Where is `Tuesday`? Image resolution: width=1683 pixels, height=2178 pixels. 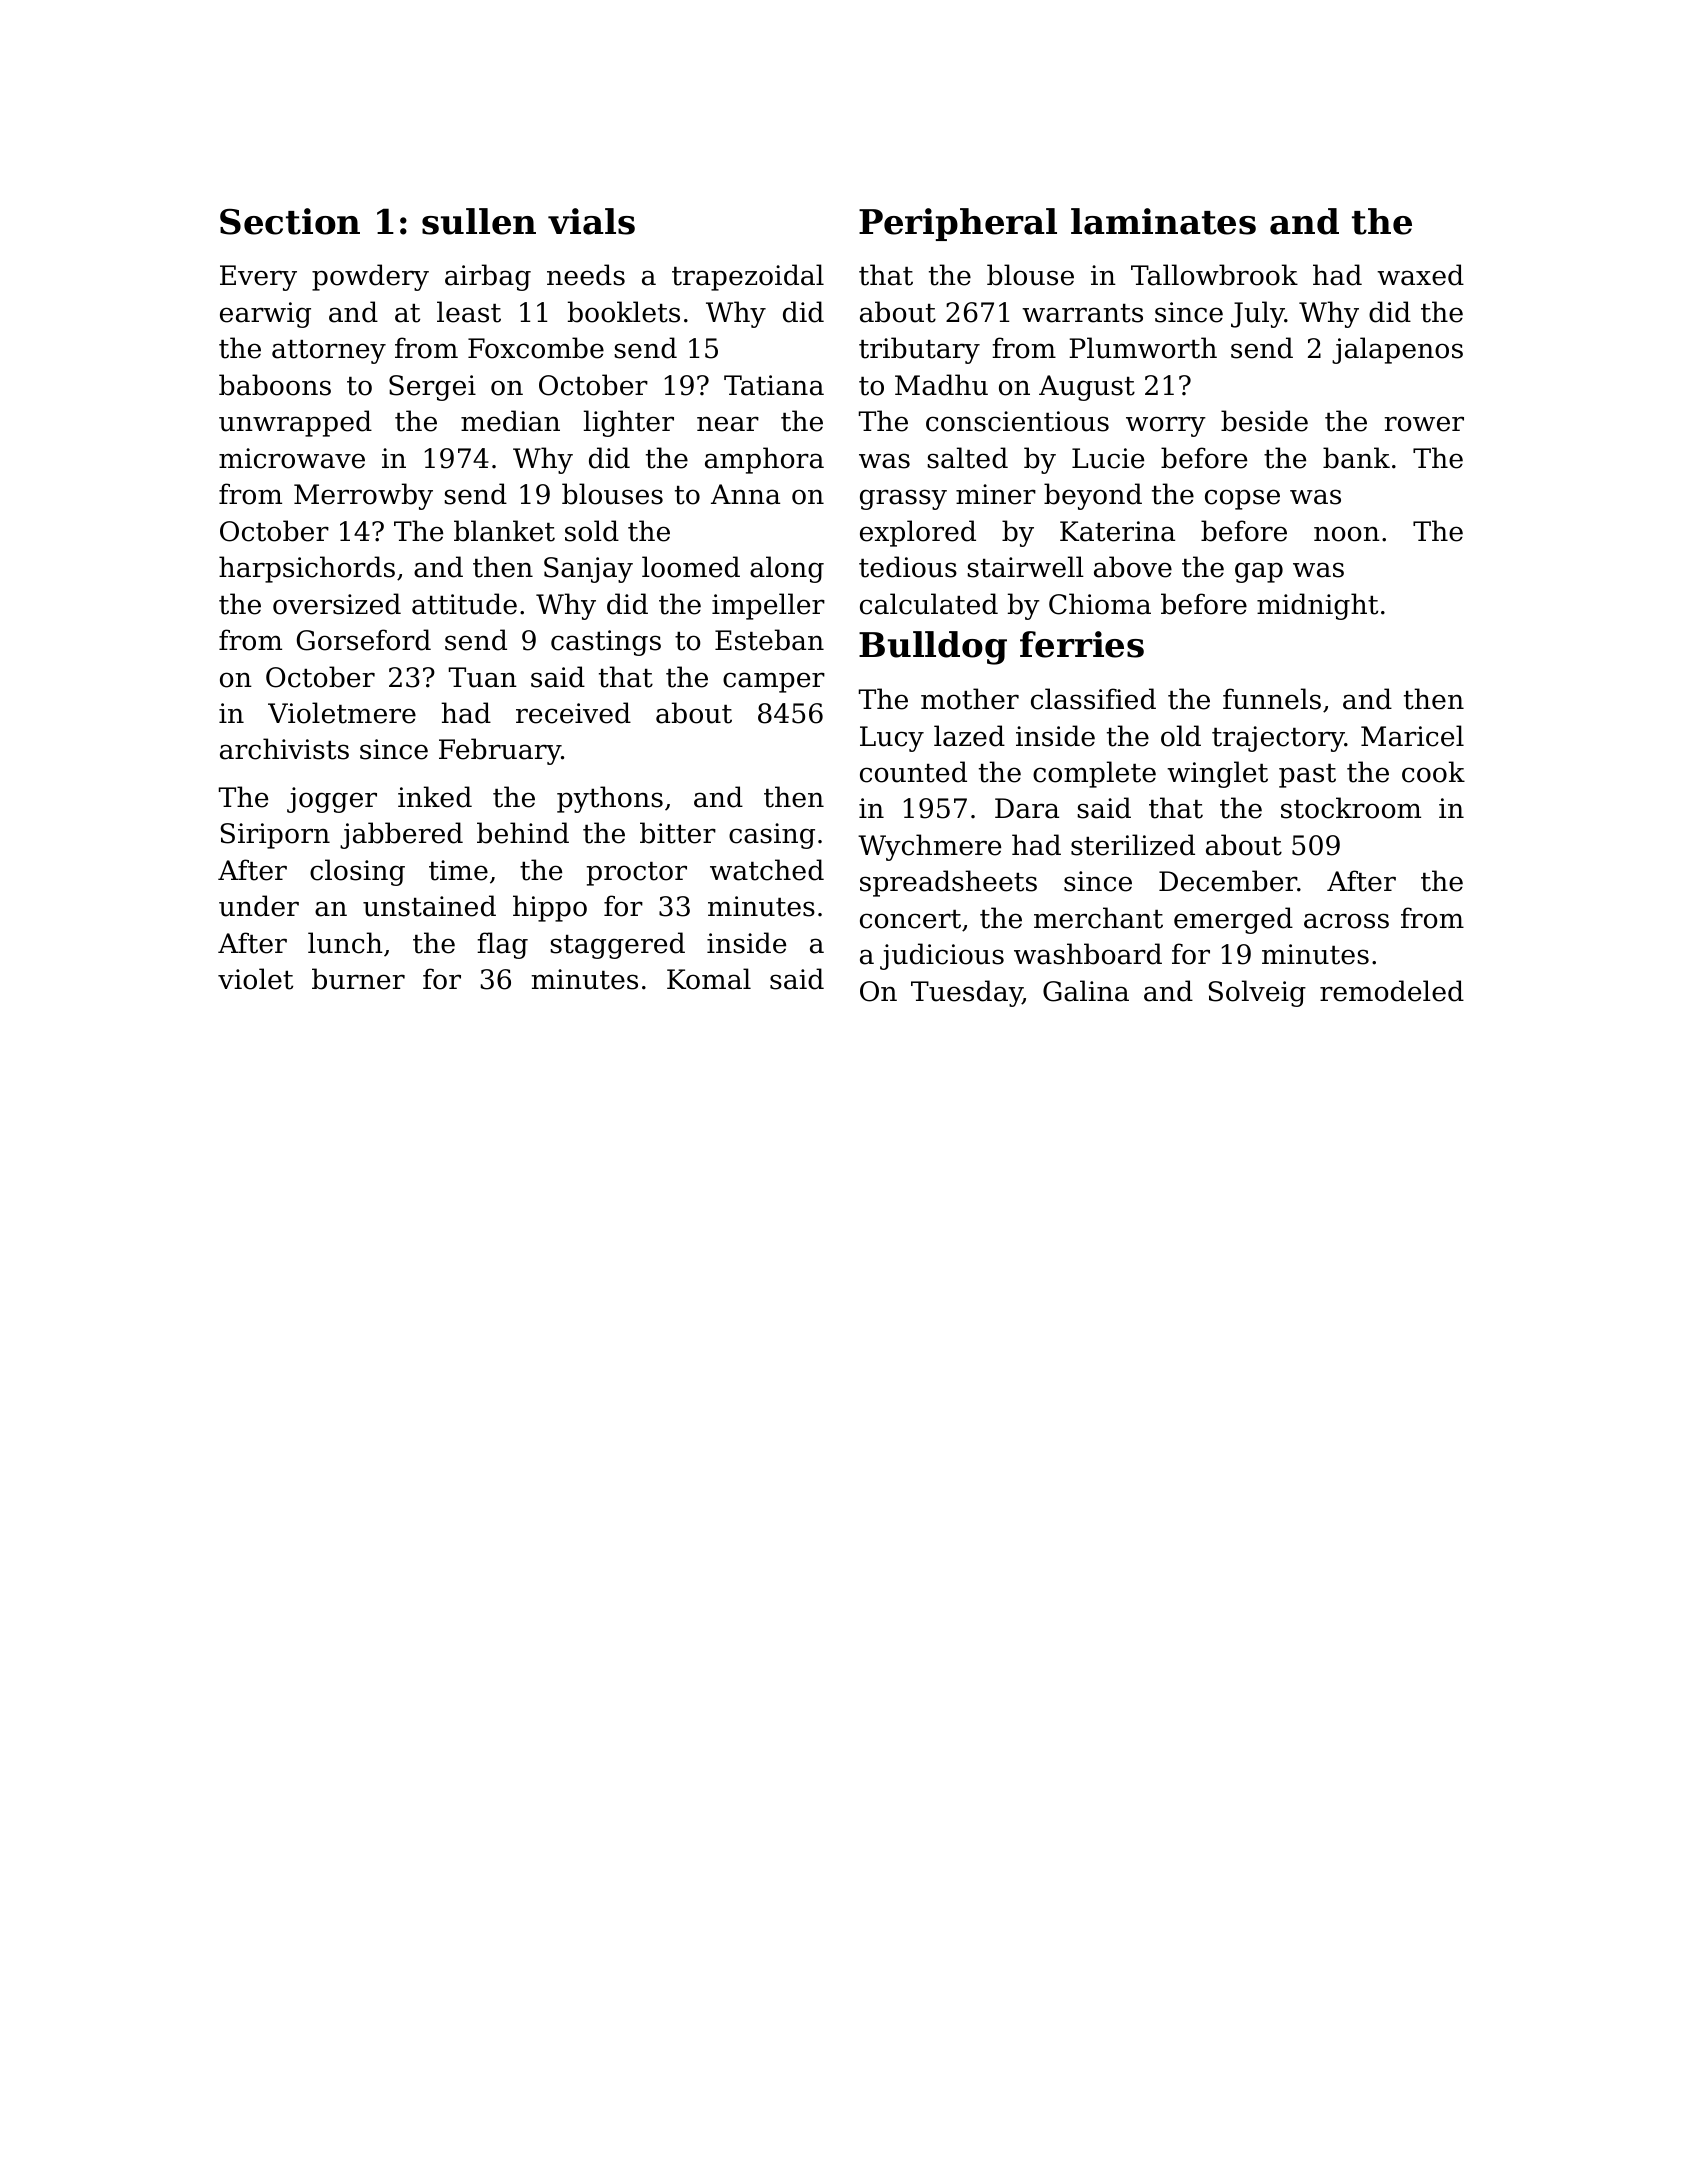 Tuesday is located at coordinates (967, 993).
